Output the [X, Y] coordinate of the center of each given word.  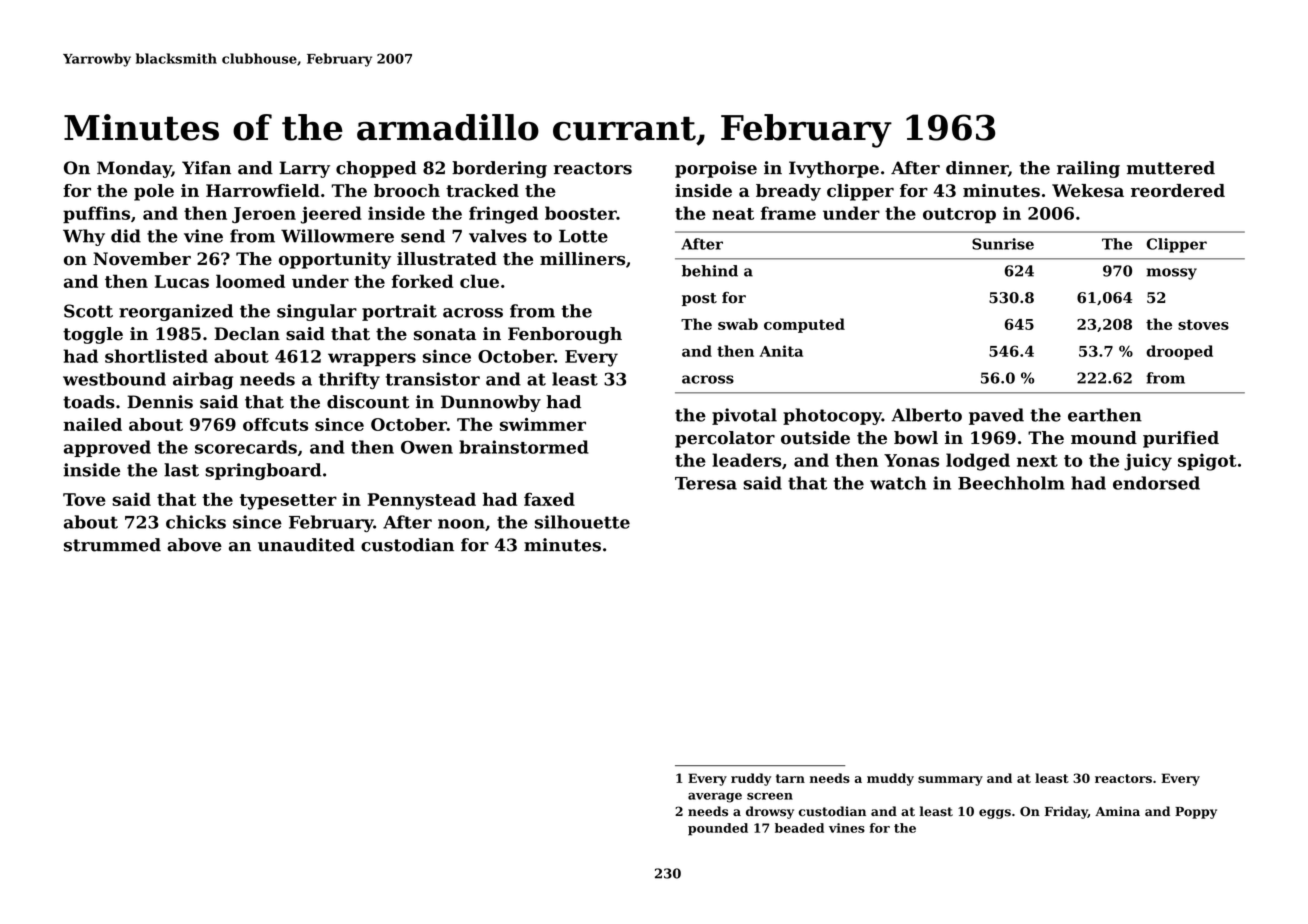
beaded [799, 828]
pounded [718, 829]
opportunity [335, 260]
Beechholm [1011, 483]
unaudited [306, 545]
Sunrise [1003, 244]
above [194, 545]
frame [788, 213]
